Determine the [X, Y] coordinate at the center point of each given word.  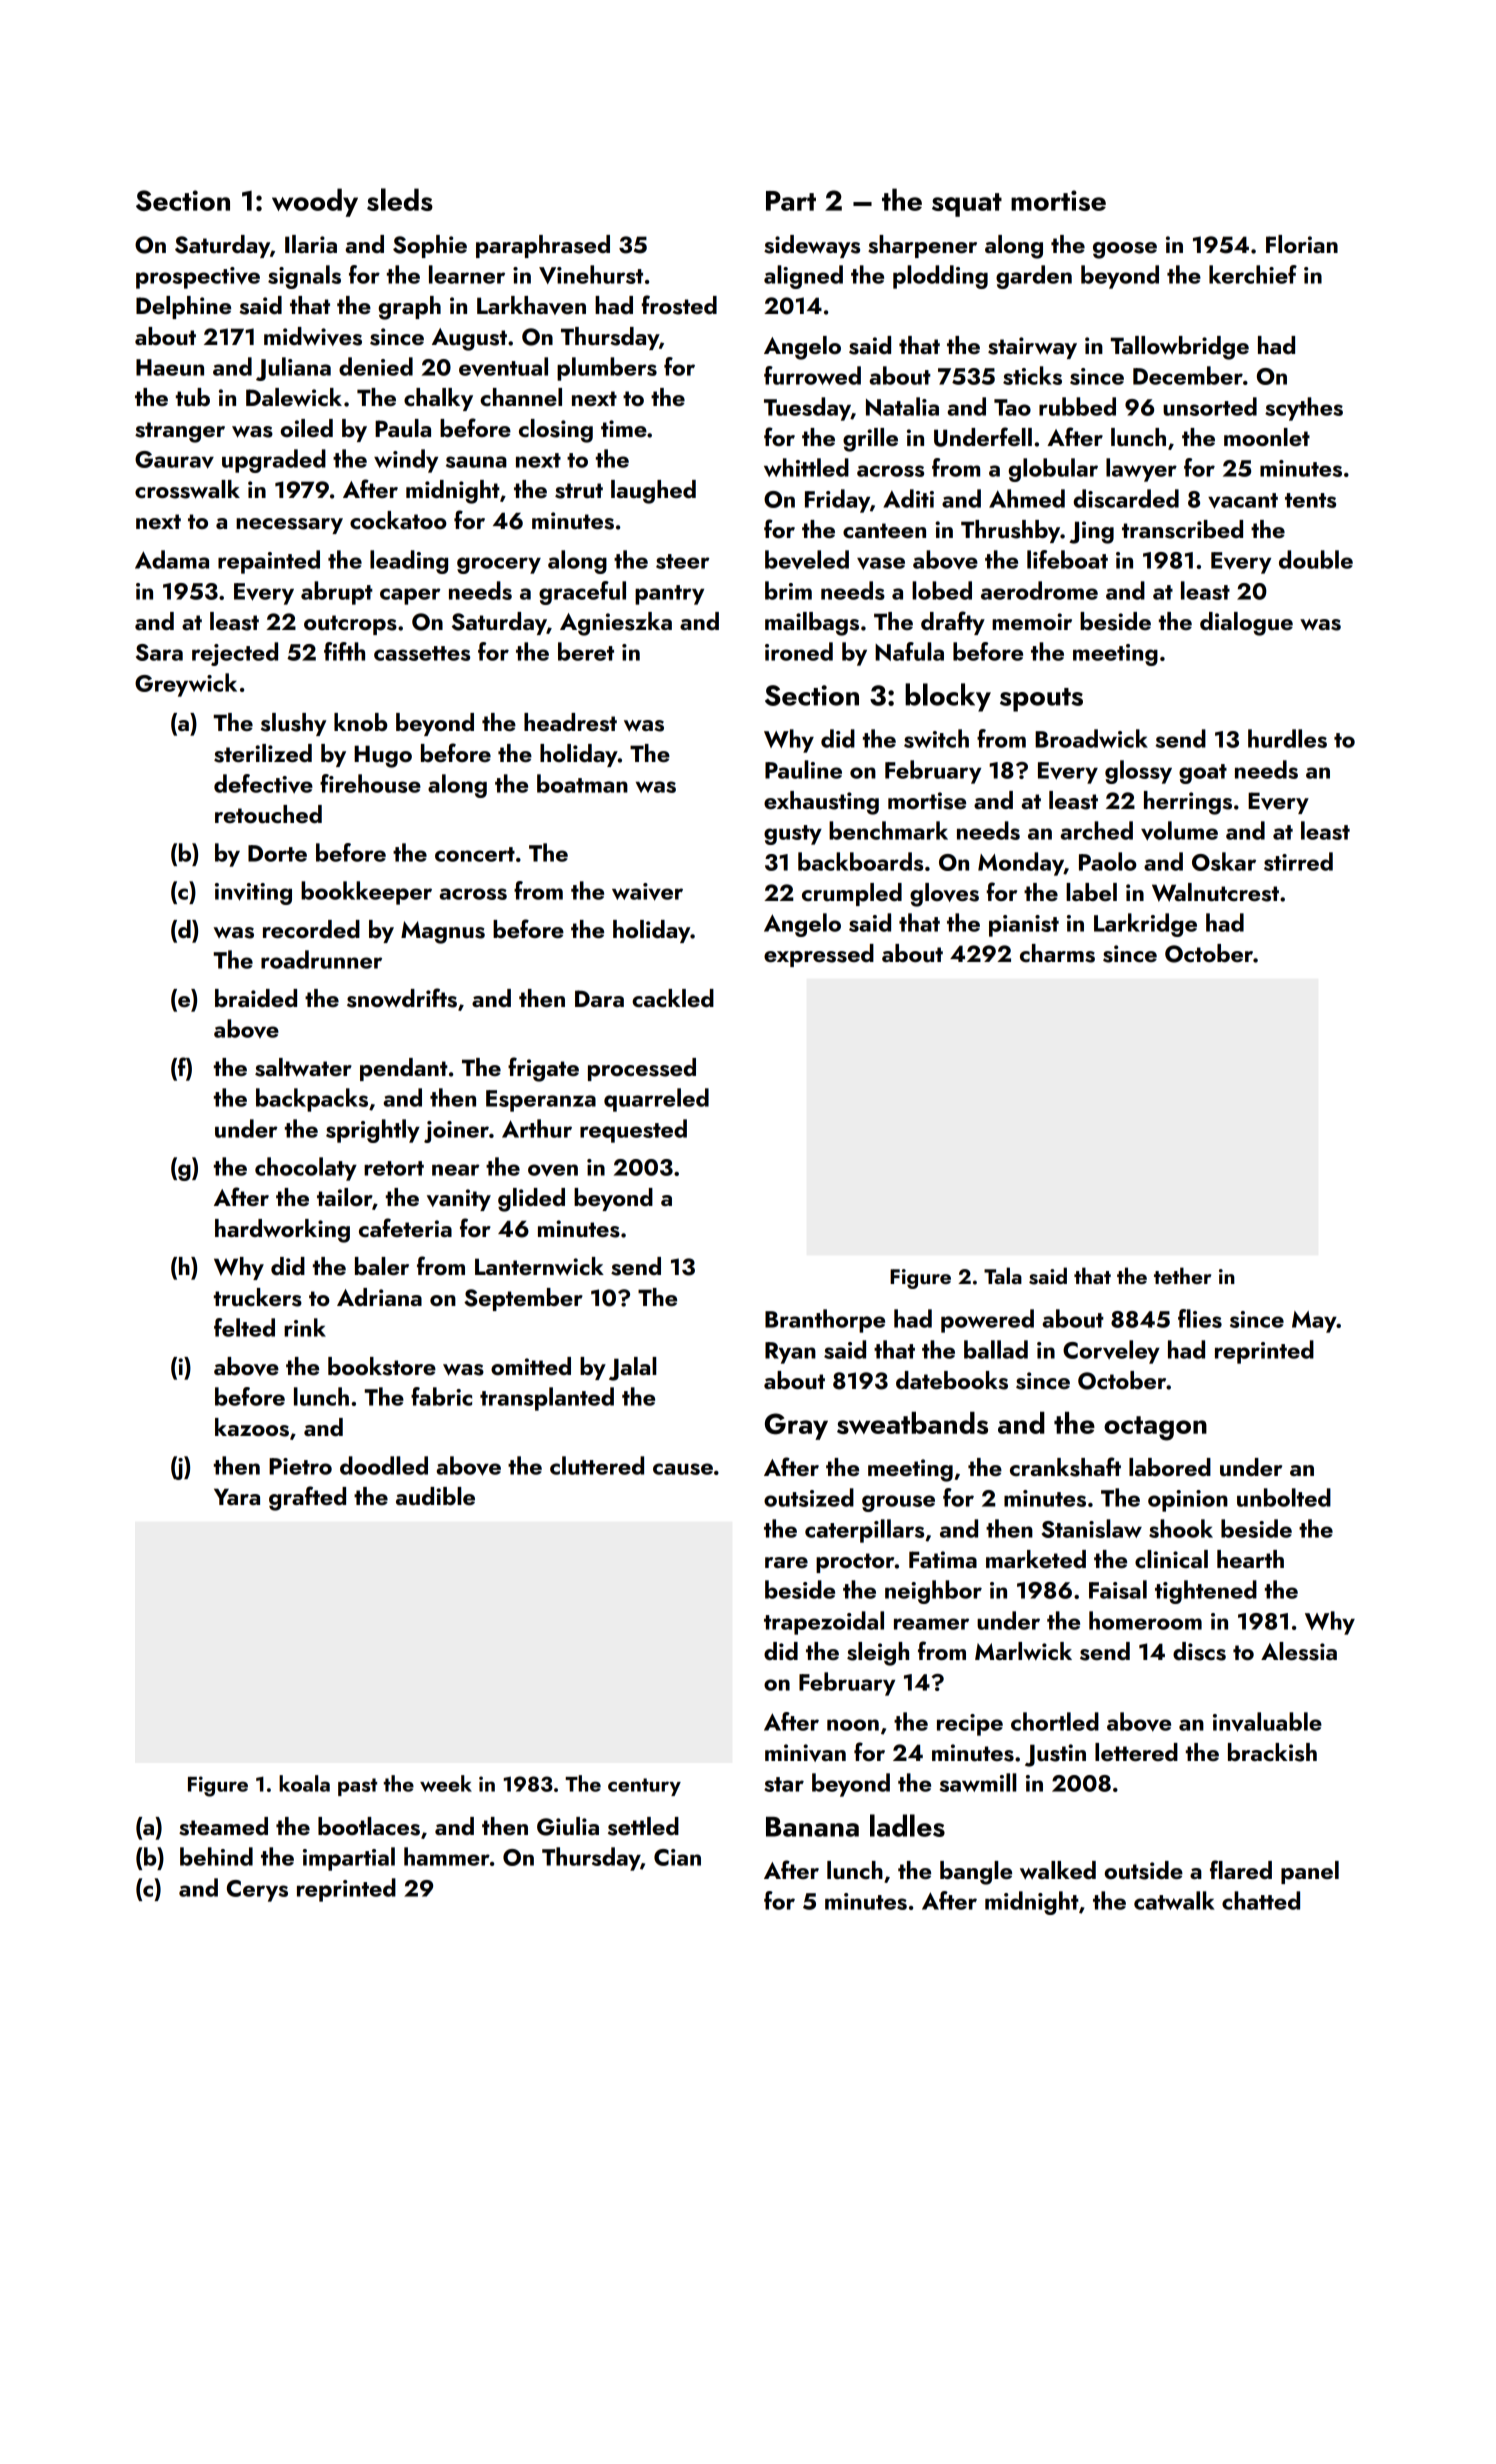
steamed [223, 1826]
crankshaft [1065, 1467]
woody [315, 202]
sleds [400, 199]
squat [967, 205]
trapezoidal [824, 1623]
